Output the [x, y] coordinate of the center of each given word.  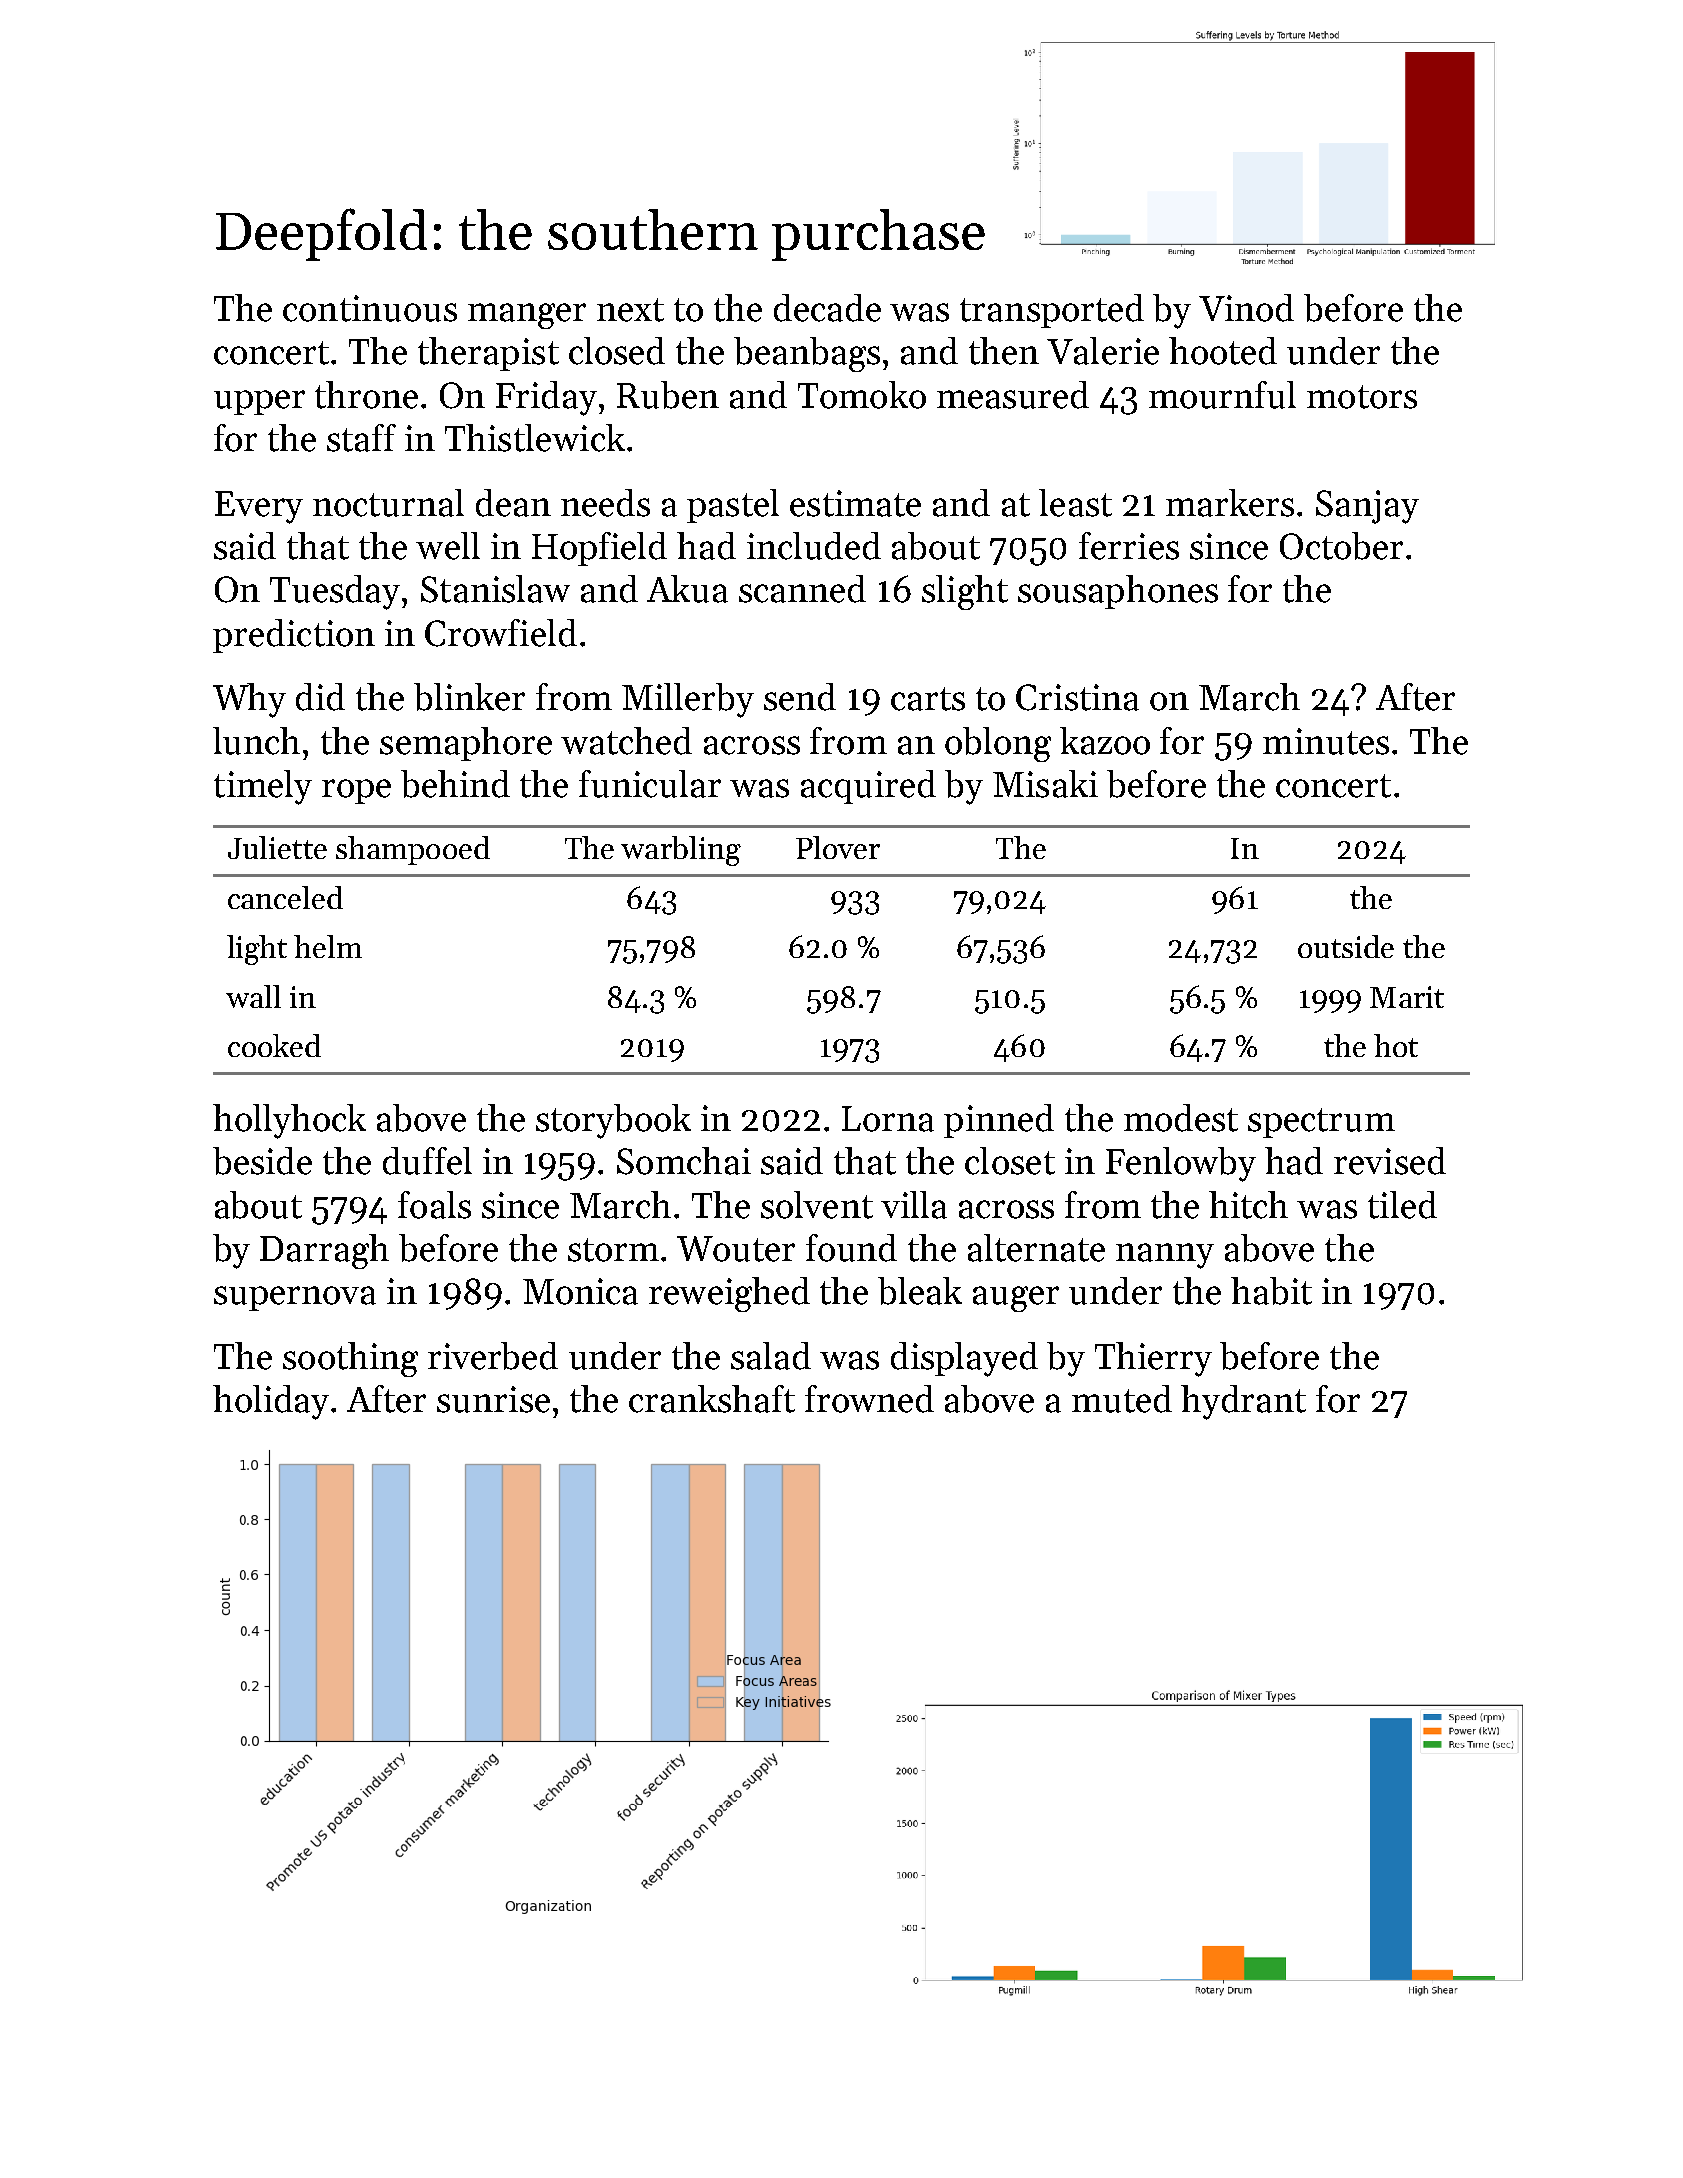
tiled [1402, 1205]
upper [259, 402]
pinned [999, 1121]
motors [1362, 397]
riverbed [493, 1356]
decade [827, 308]
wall [253, 996]
